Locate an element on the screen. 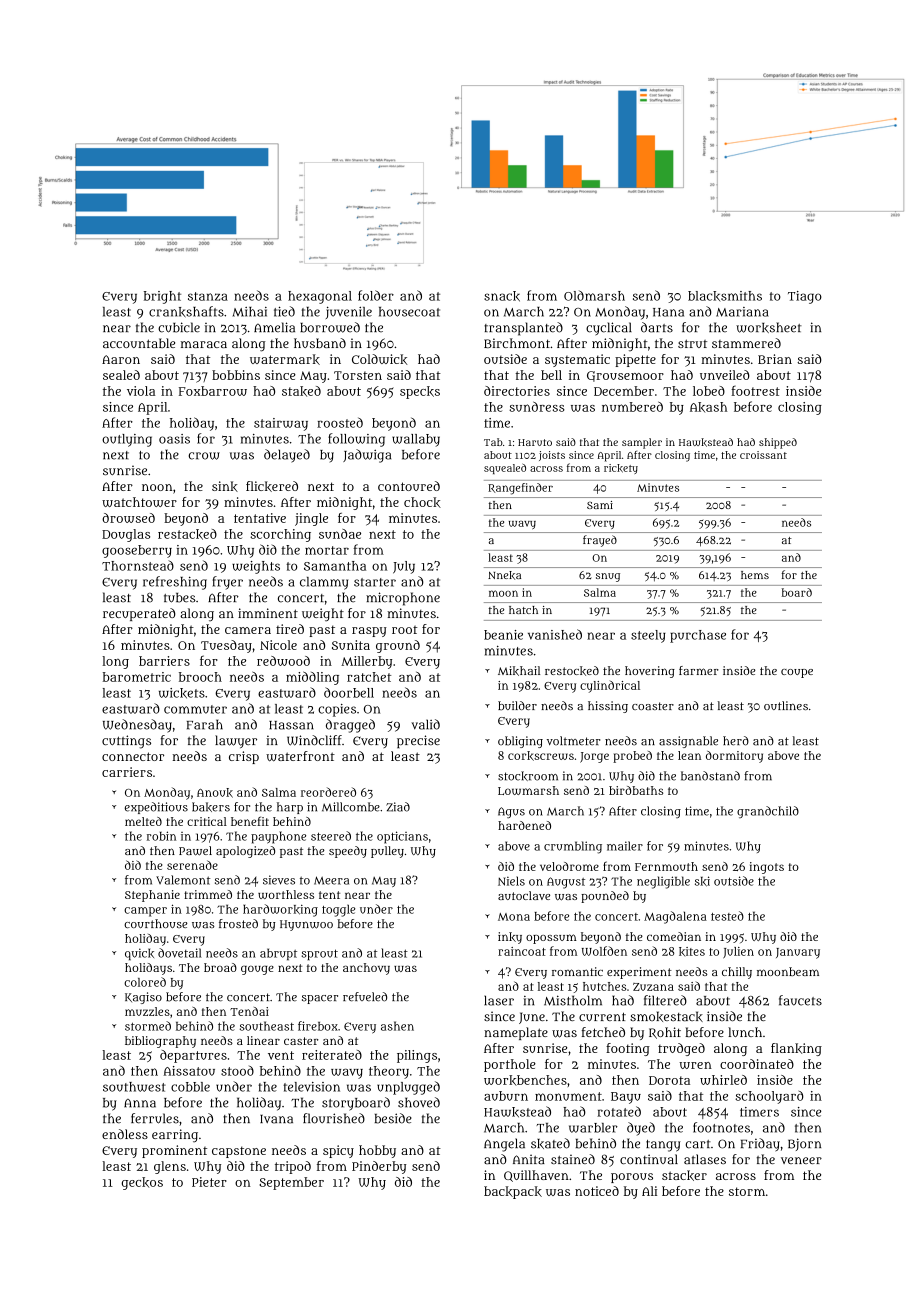 This screenshot has width=924, height=1308. Birchmont is located at coordinates (517, 343).
